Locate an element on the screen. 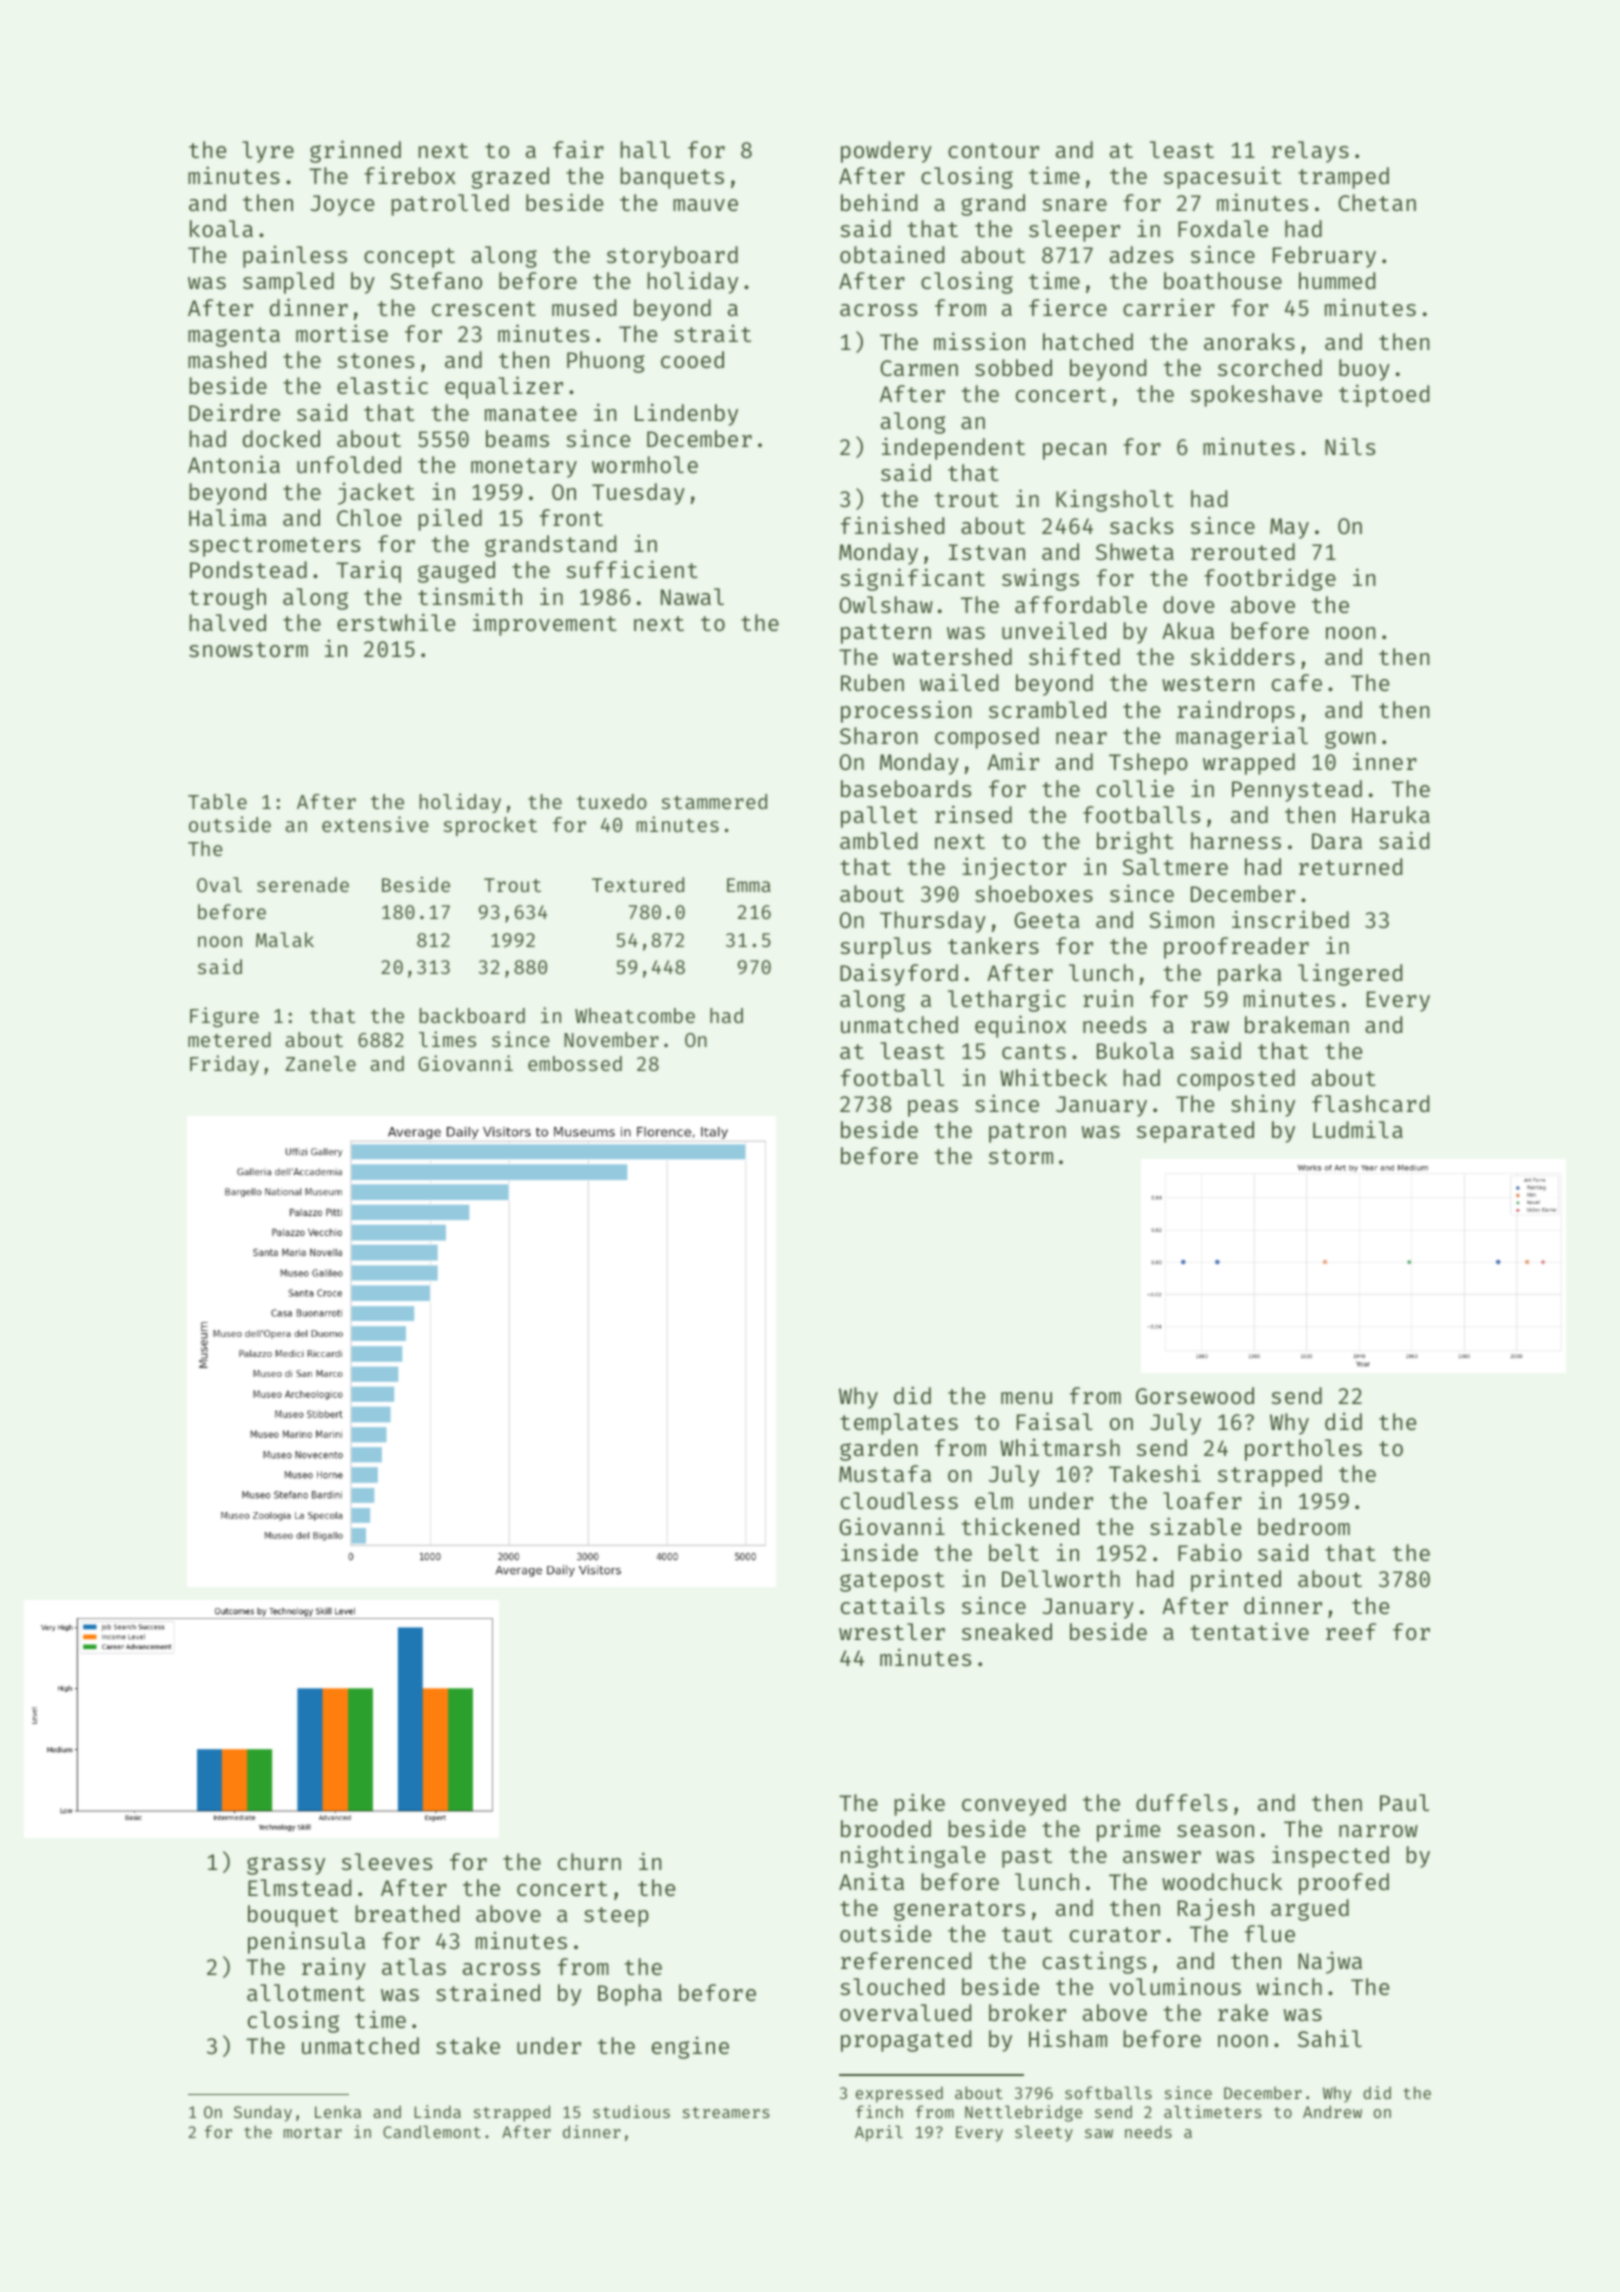  Wheatcombe is located at coordinates (635, 1015).
